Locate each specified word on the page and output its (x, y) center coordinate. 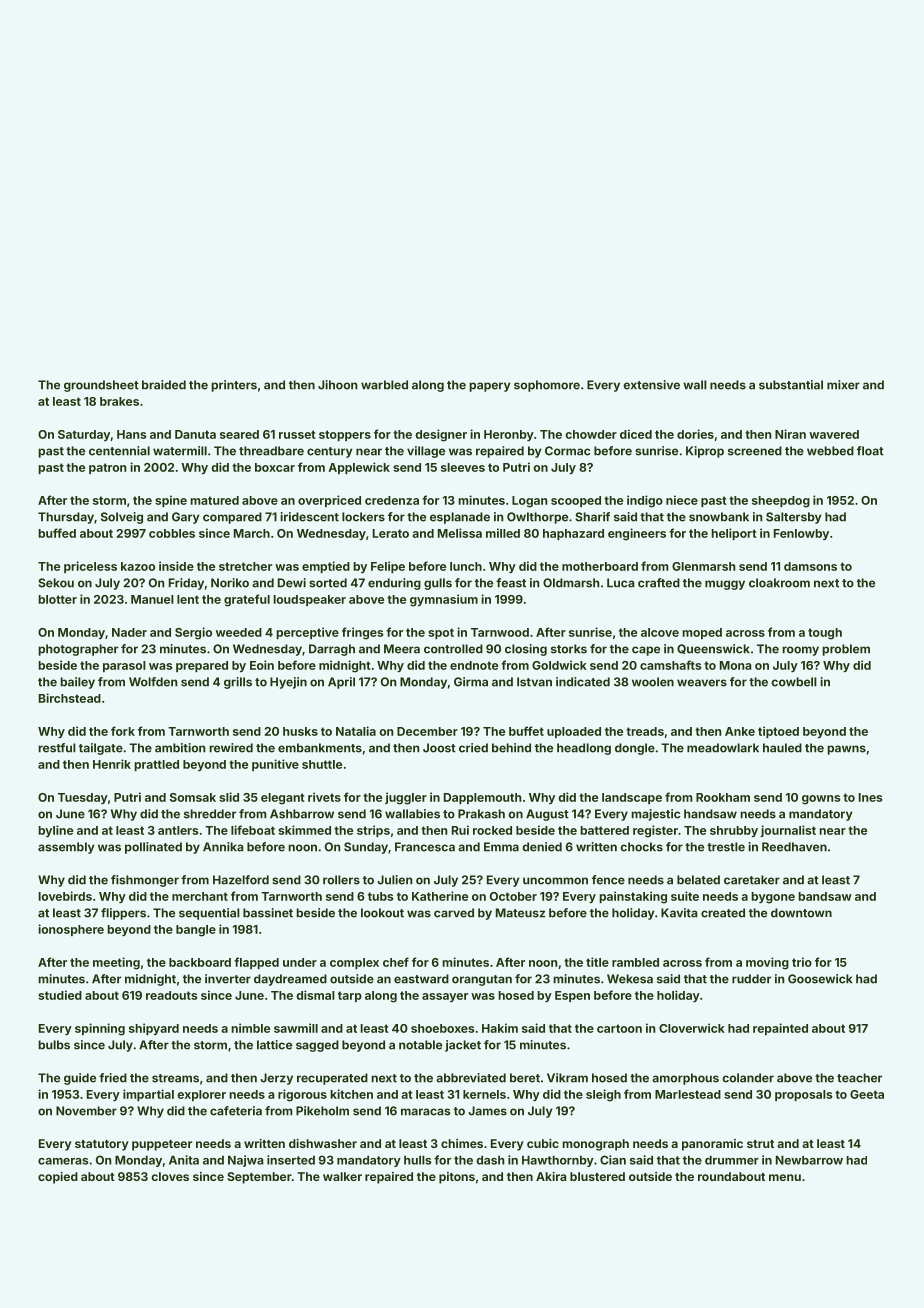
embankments (320, 748)
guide (80, 1079)
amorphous (685, 1079)
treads (645, 731)
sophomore (547, 386)
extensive (652, 385)
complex (354, 963)
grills (238, 683)
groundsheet (101, 386)
